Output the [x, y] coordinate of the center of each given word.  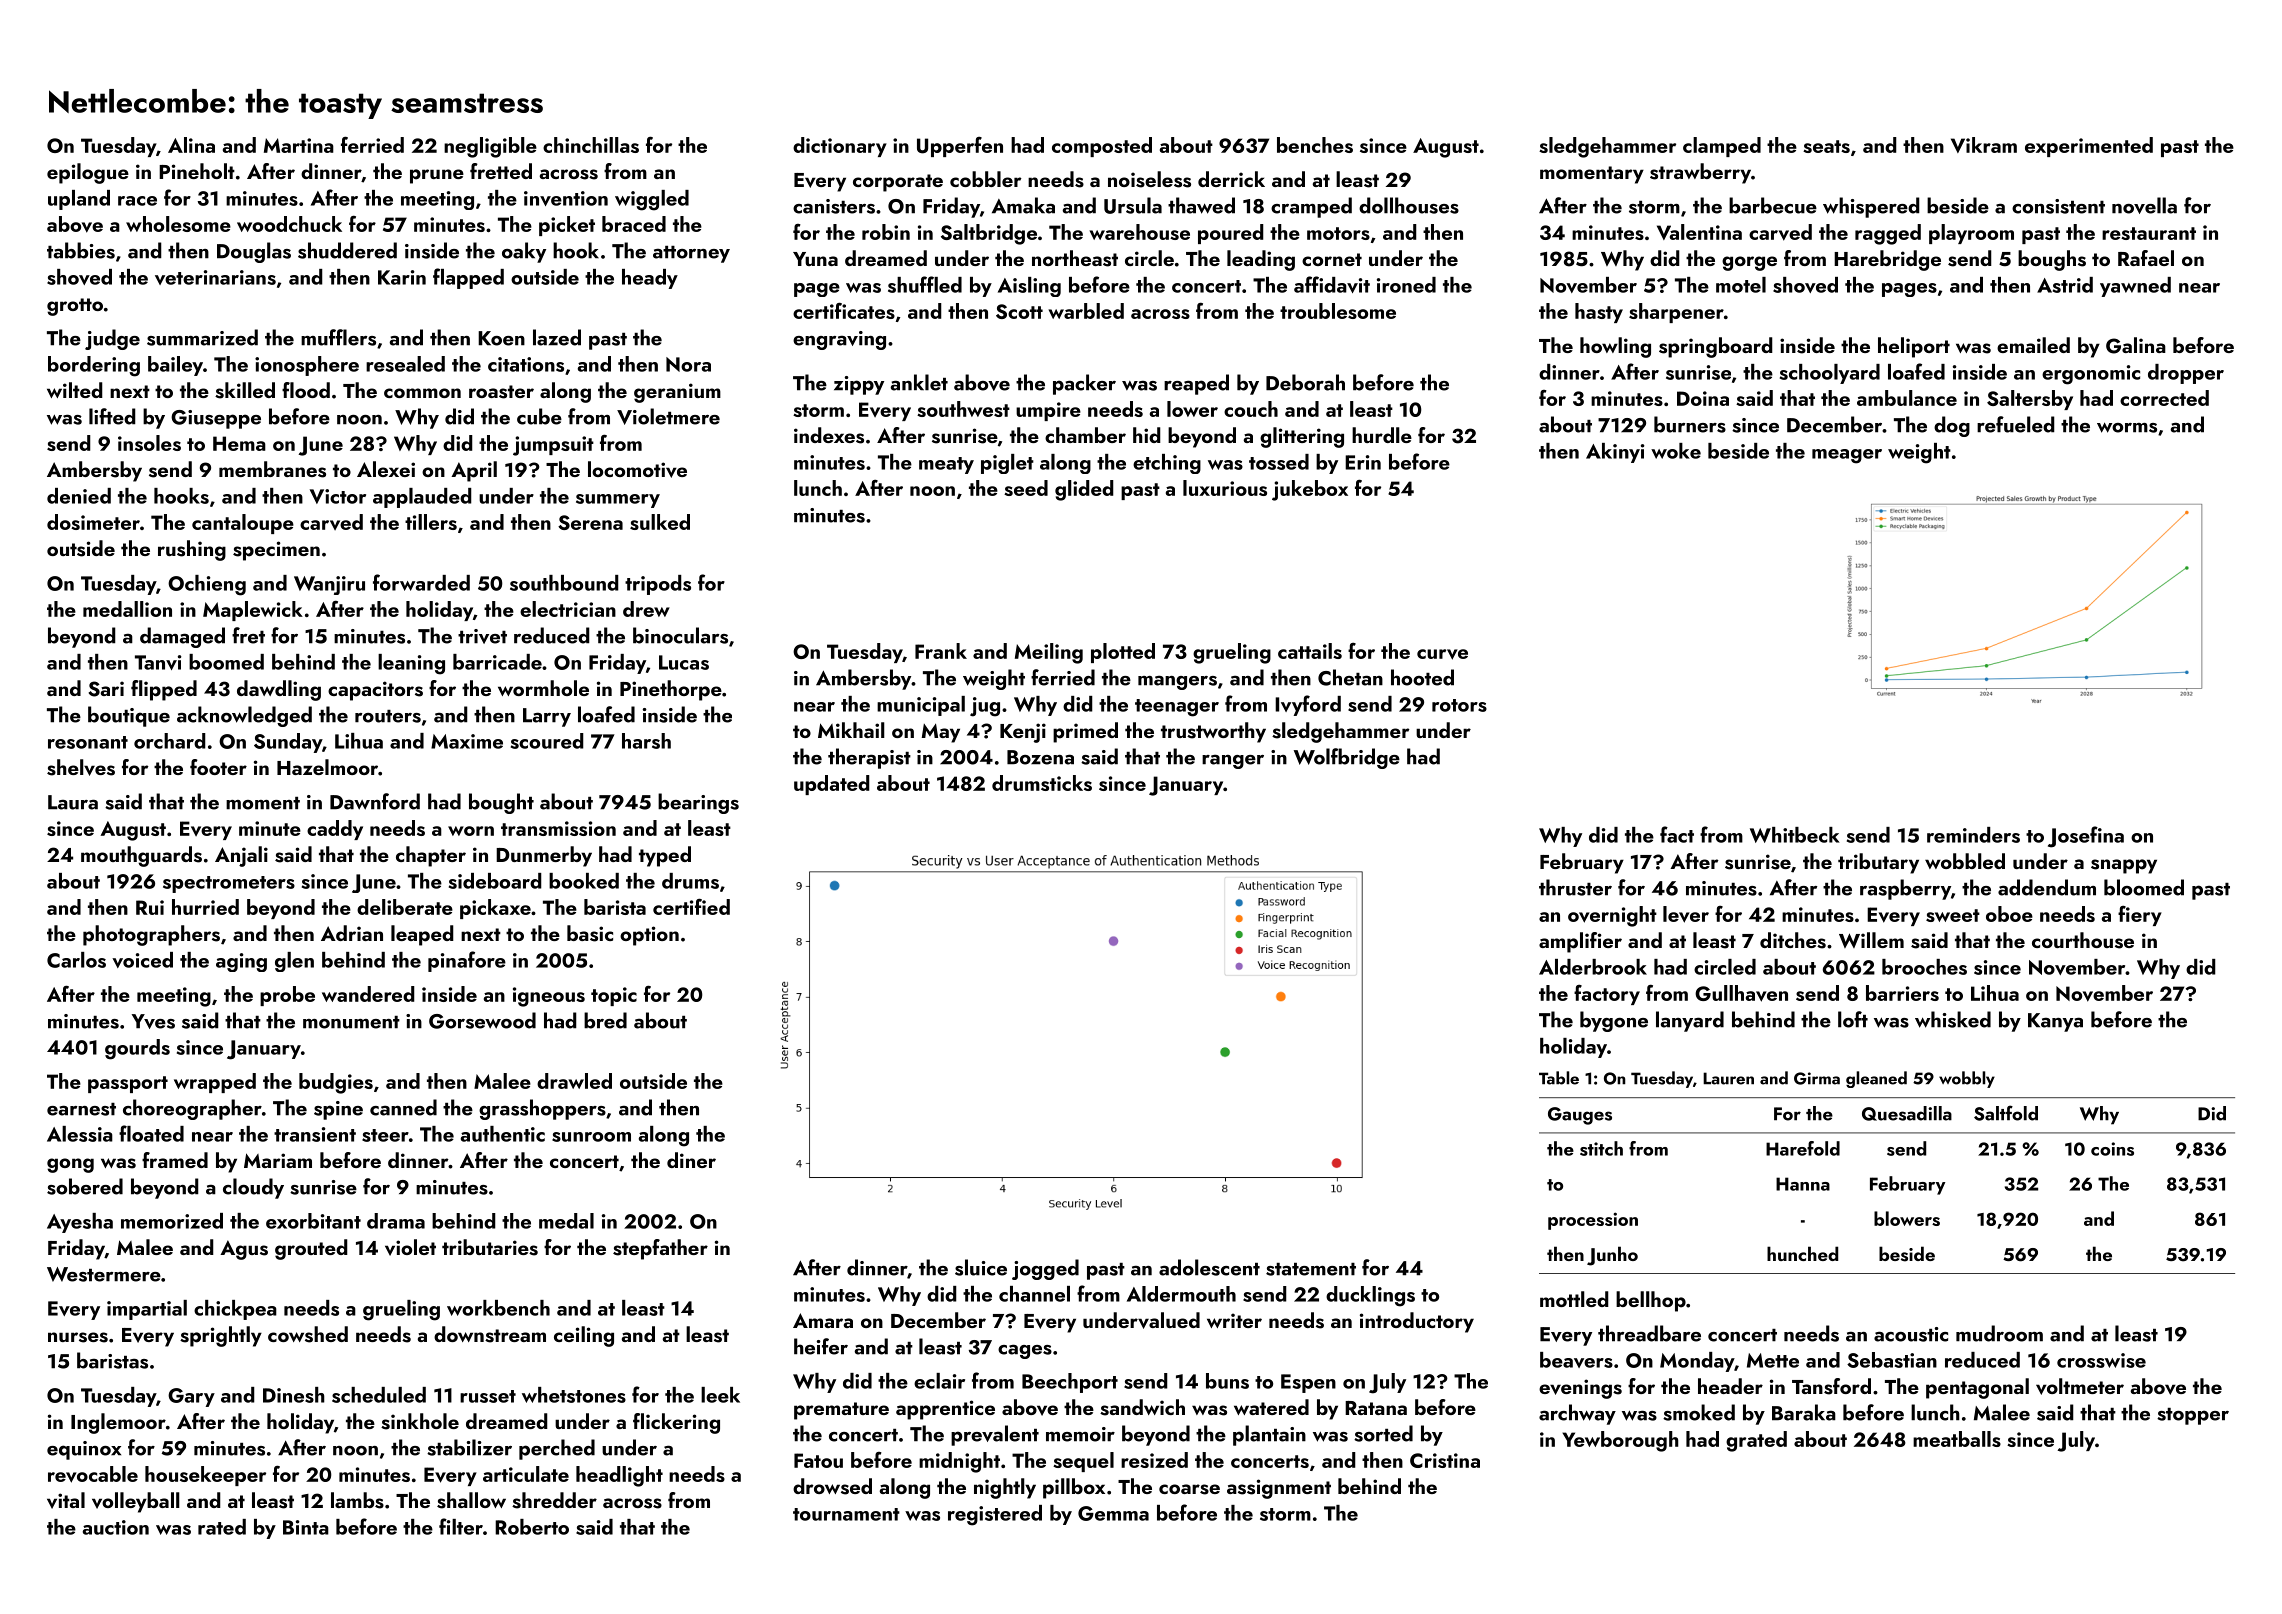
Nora [688, 364]
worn [471, 831]
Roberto [532, 1527]
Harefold [1803, 1148]
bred [605, 1020]
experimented [2089, 147]
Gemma [1113, 1513]
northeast [1075, 258]
